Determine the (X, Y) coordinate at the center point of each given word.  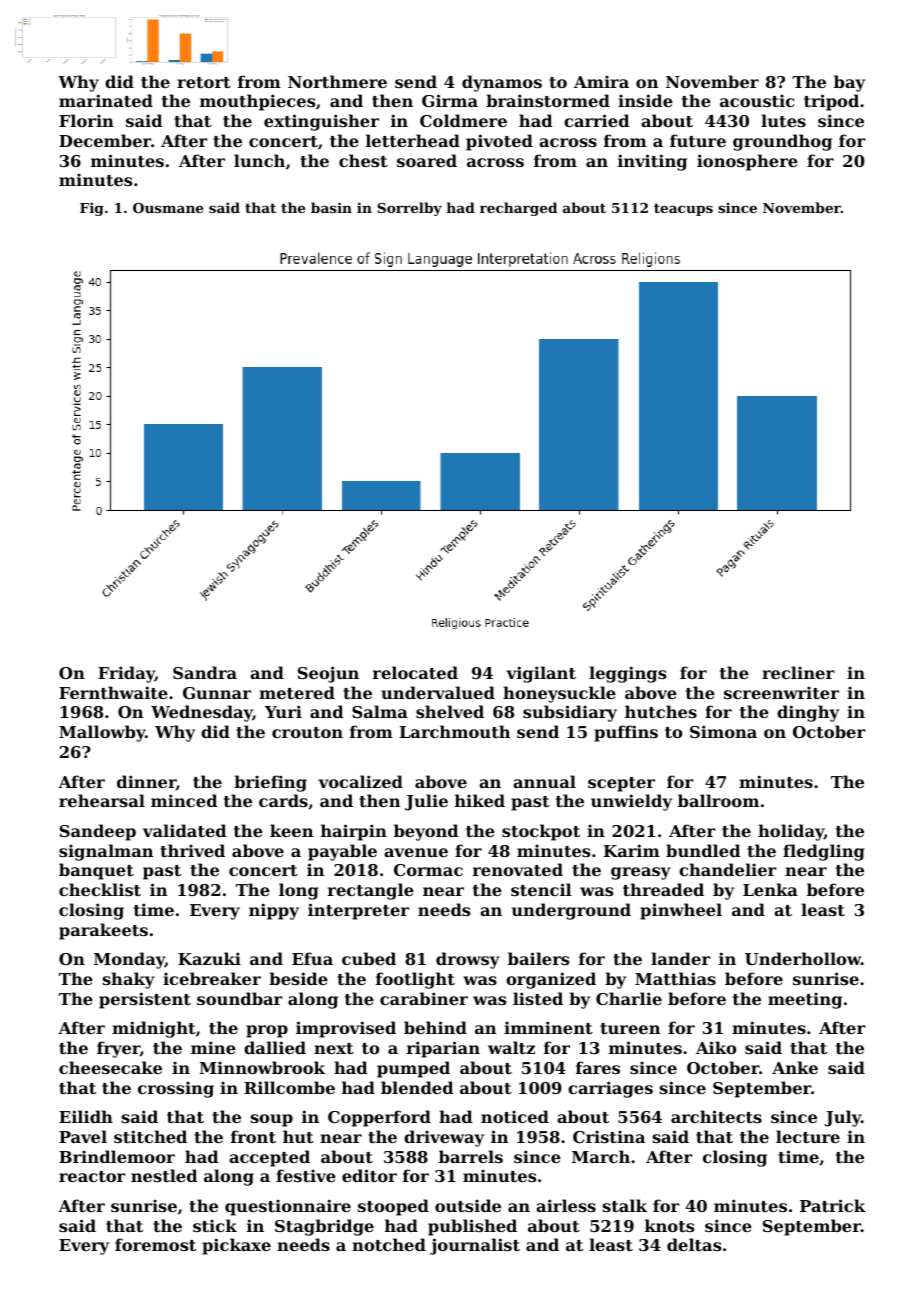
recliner (798, 672)
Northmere (337, 81)
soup (272, 1120)
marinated (106, 100)
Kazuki (209, 958)
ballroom (718, 800)
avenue (416, 852)
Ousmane (168, 208)
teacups (683, 209)
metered (297, 692)
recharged (518, 209)
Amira (601, 81)
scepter (621, 784)
